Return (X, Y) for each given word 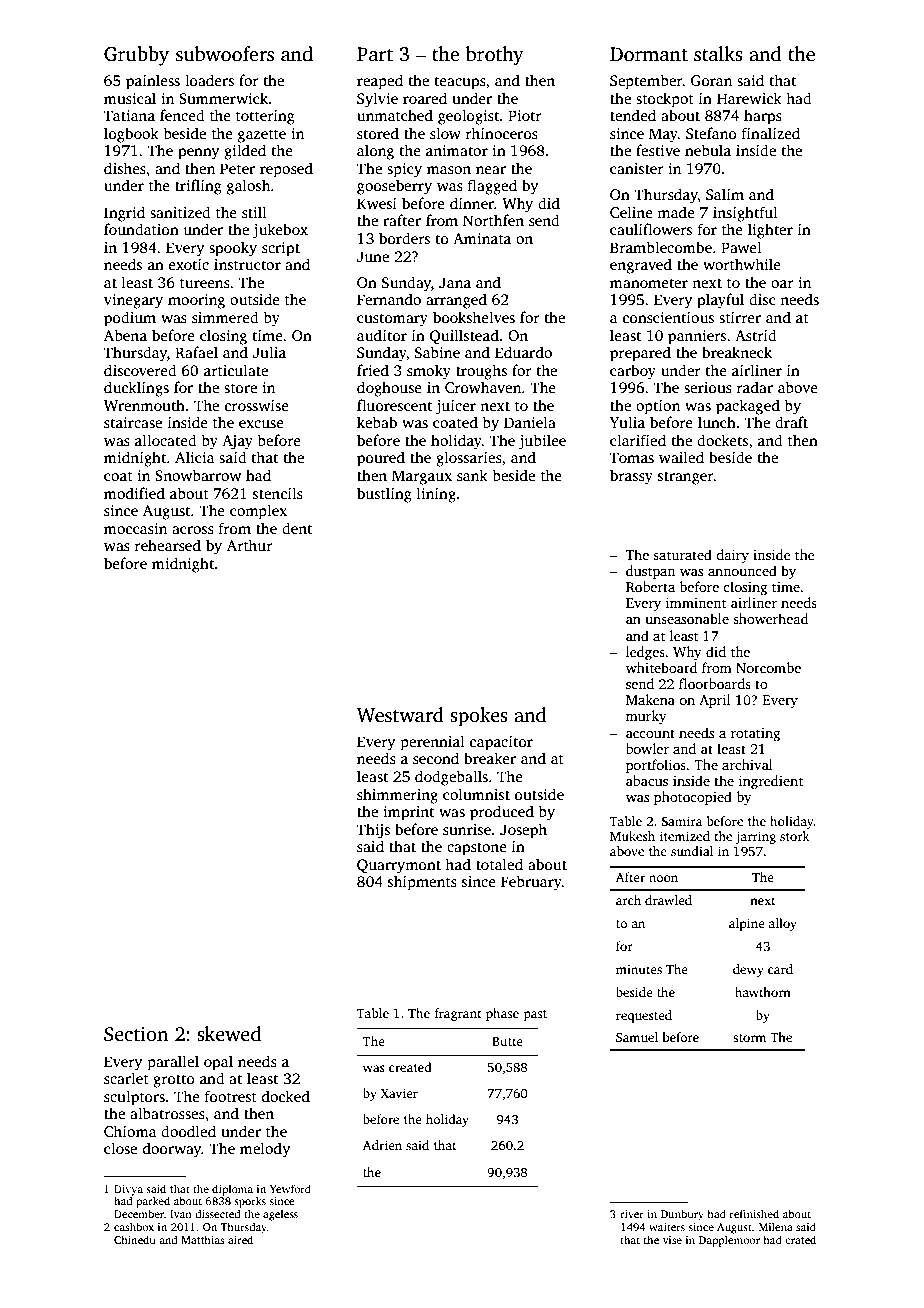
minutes (639, 969)
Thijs (373, 831)
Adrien (382, 1145)
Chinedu (135, 1239)
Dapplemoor (729, 1241)
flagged (492, 187)
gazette (262, 136)
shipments (422, 883)
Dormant (649, 54)
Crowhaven (483, 387)
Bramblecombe (661, 247)
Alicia (195, 457)
